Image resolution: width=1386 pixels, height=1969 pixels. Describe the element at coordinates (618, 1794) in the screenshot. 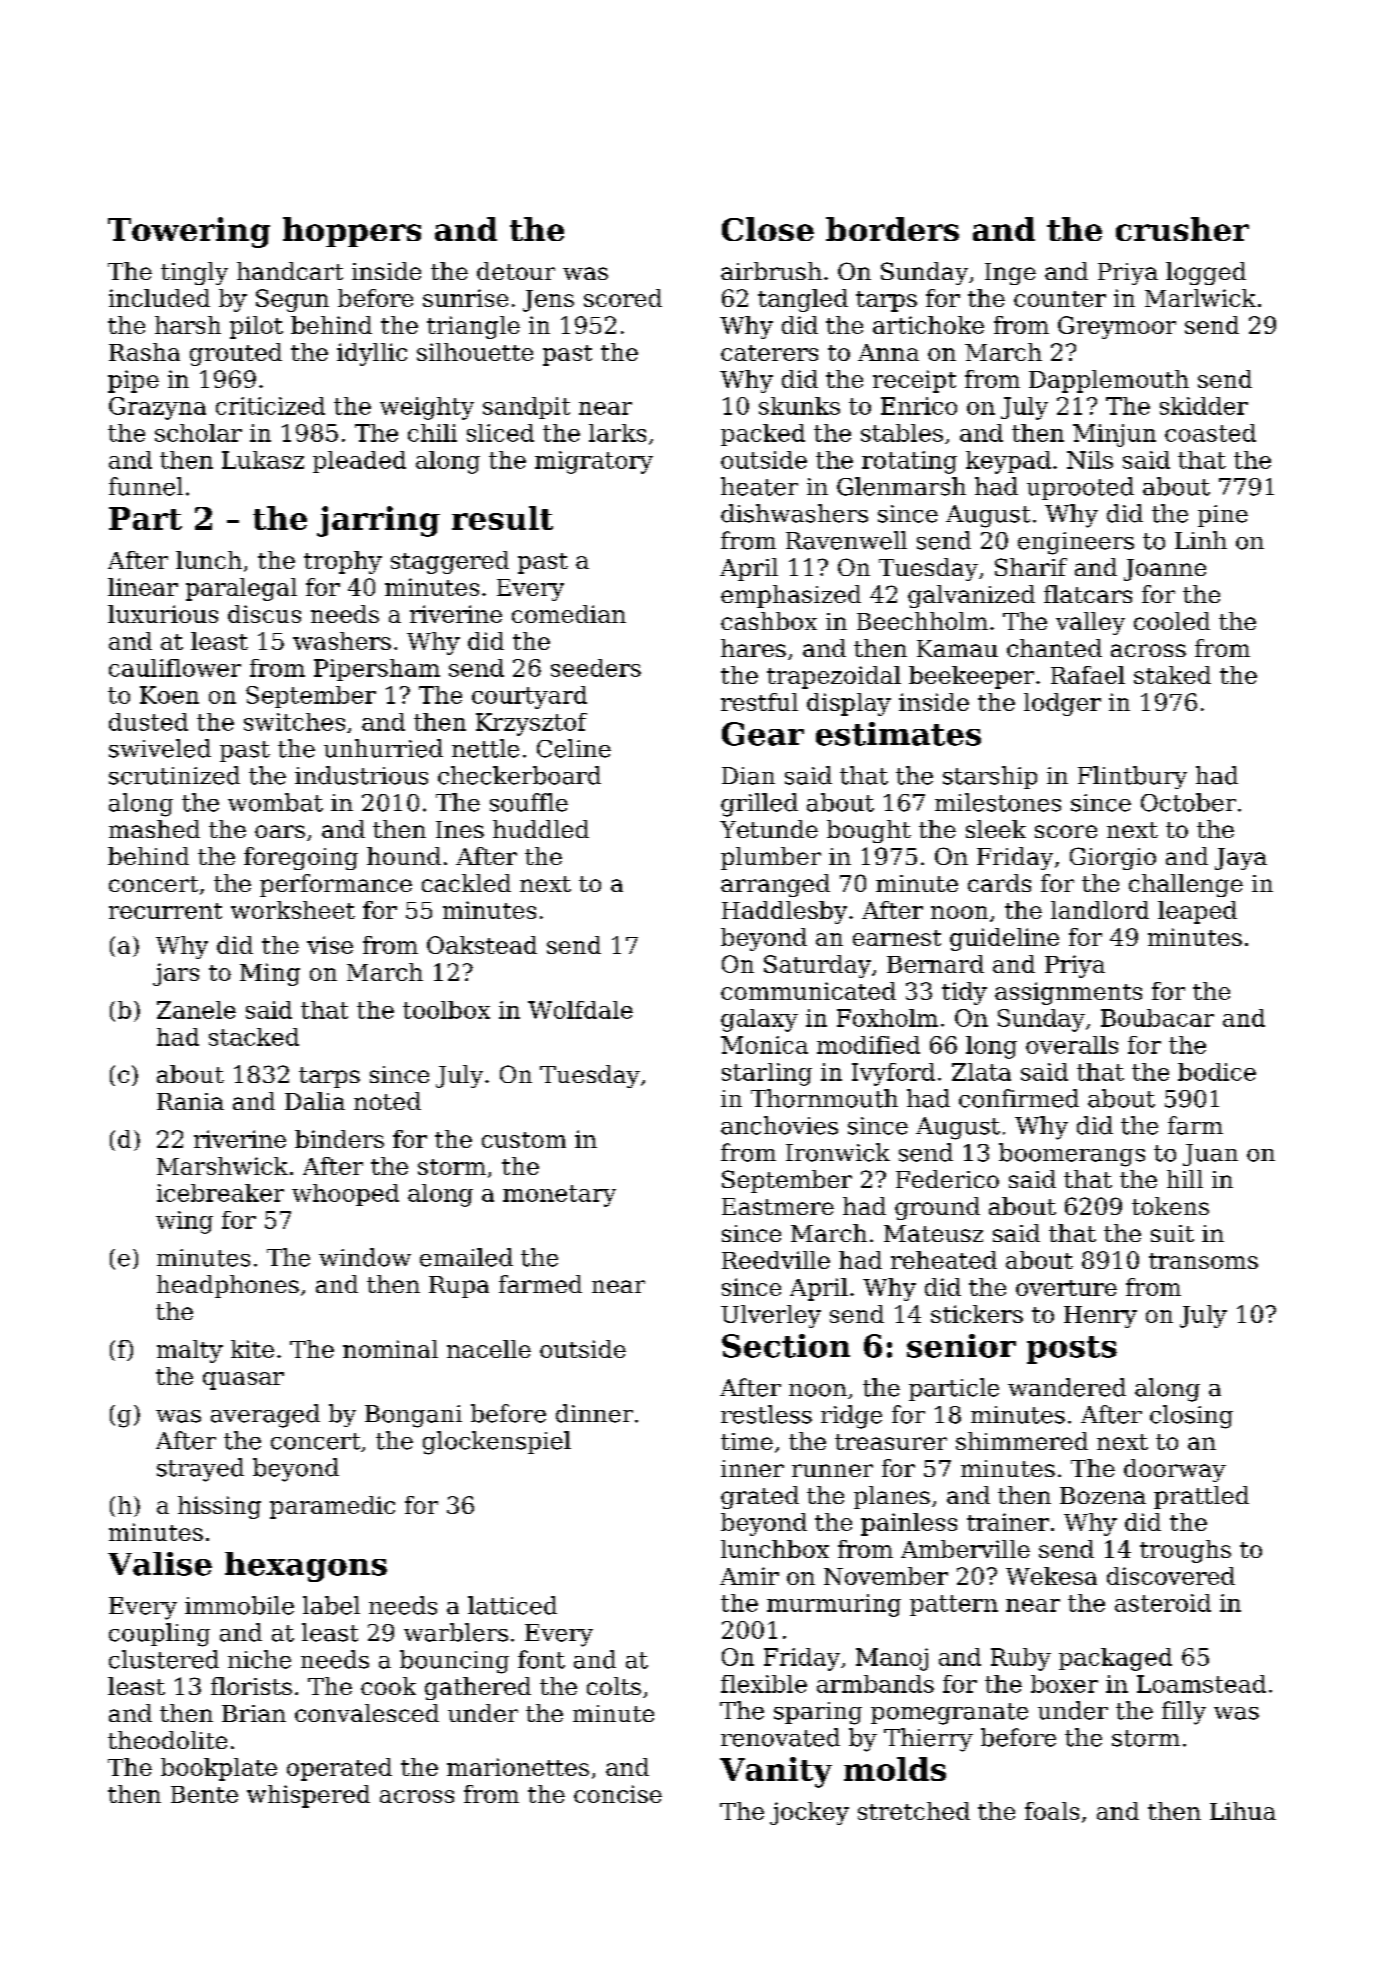

I see `concise` at that location.
